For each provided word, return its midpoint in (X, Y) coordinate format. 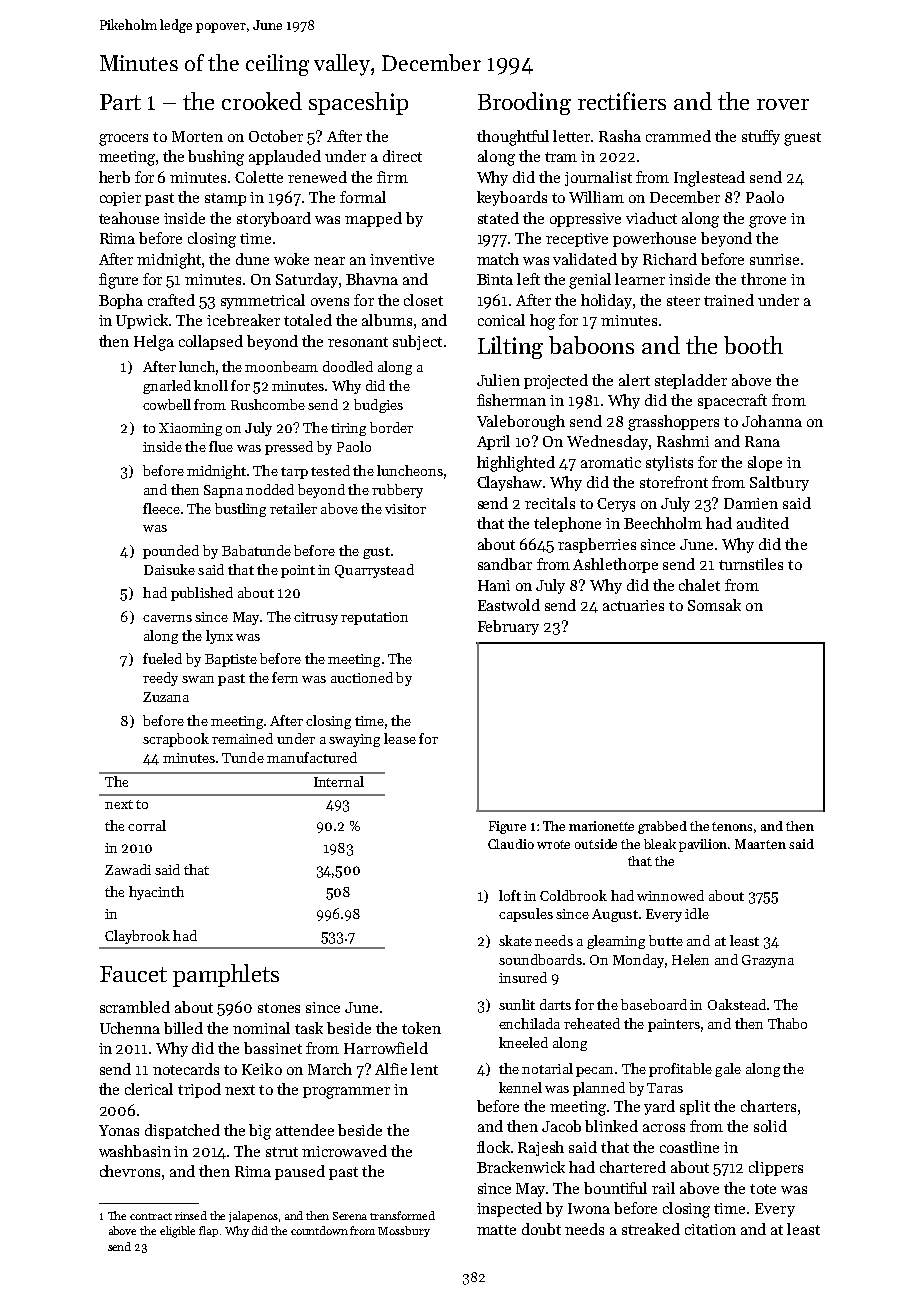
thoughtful (513, 138)
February (508, 627)
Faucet (133, 974)
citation (710, 1229)
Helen (690, 959)
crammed (678, 136)
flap (208, 1231)
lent (424, 1069)
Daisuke (169, 569)
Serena (350, 1216)
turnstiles (751, 564)
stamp (225, 199)
